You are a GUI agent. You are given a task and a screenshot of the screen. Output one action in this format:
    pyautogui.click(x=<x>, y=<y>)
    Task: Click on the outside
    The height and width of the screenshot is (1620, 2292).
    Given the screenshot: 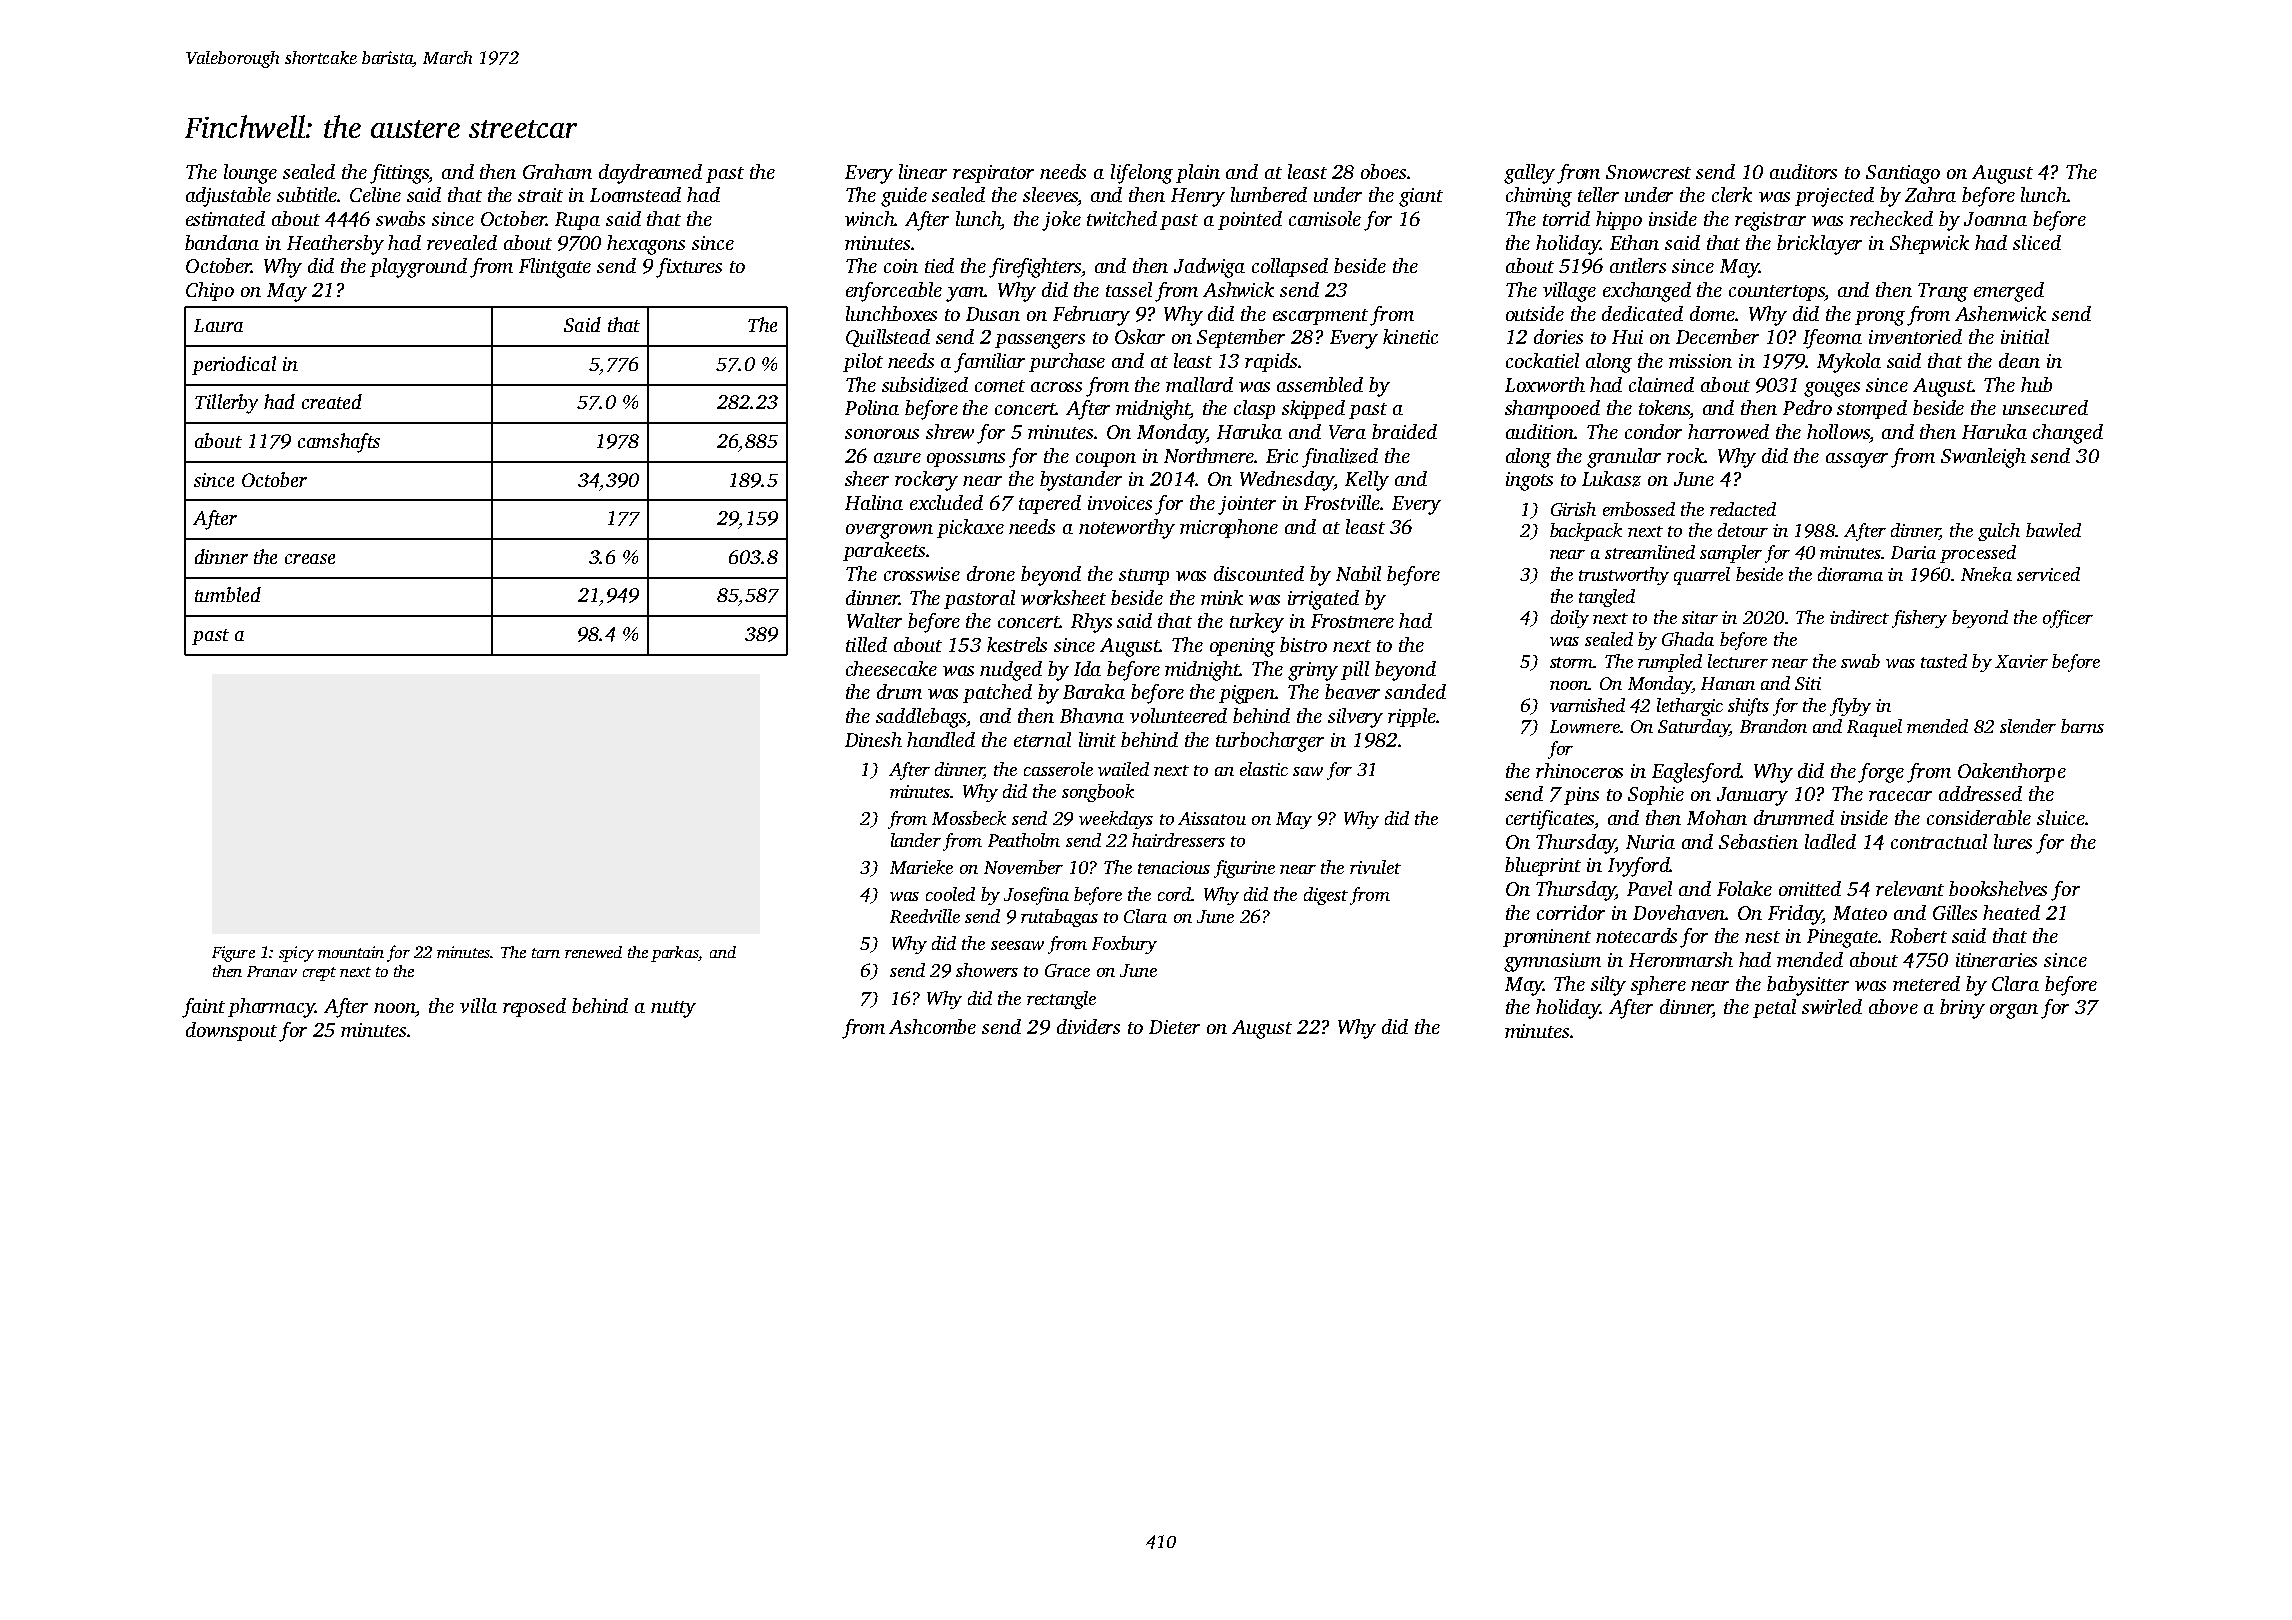 What is the action you would take?
    pyautogui.click(x=1535, y=313)
